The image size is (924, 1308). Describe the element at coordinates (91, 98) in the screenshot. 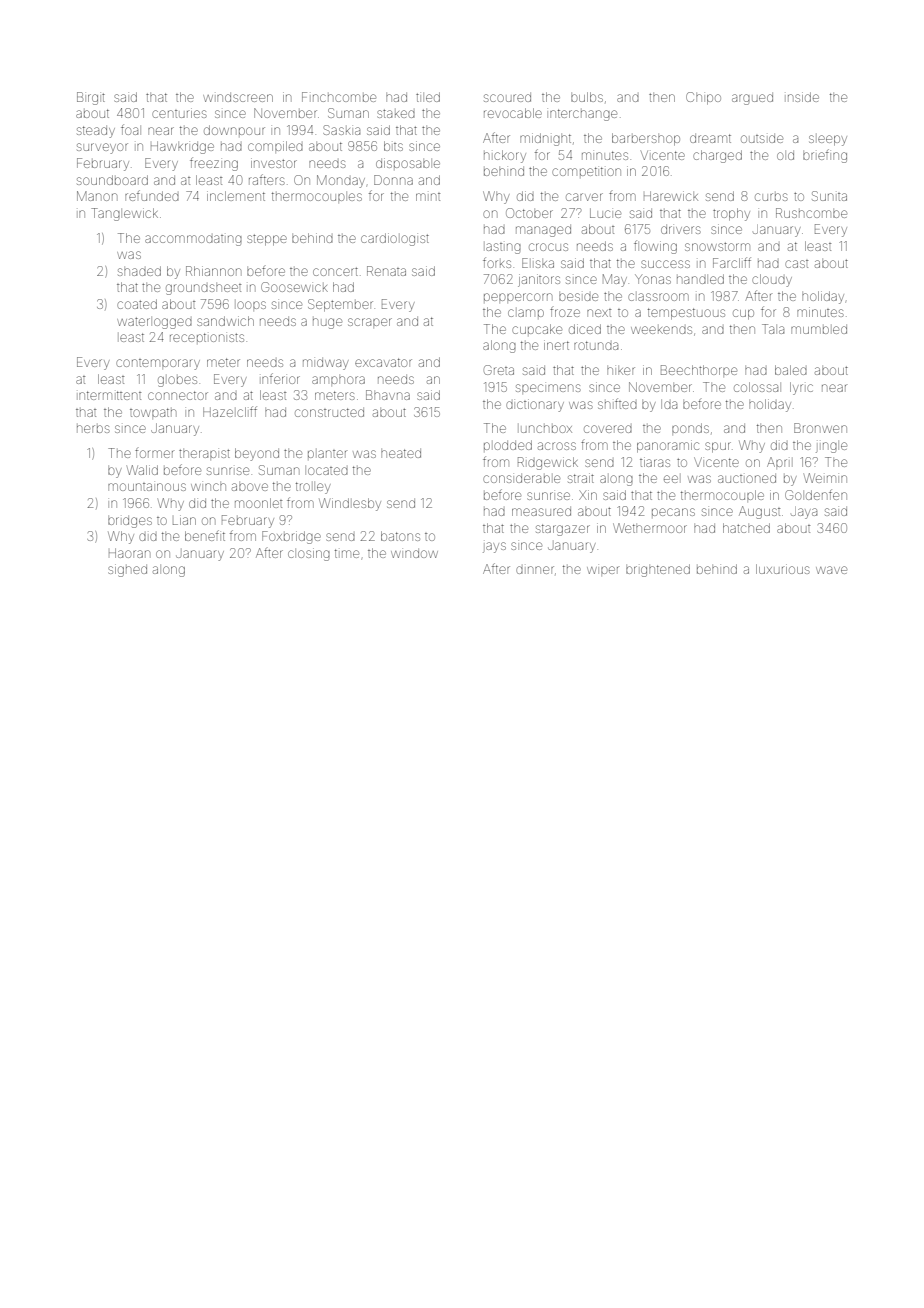

I see `Birgit` at that location.
